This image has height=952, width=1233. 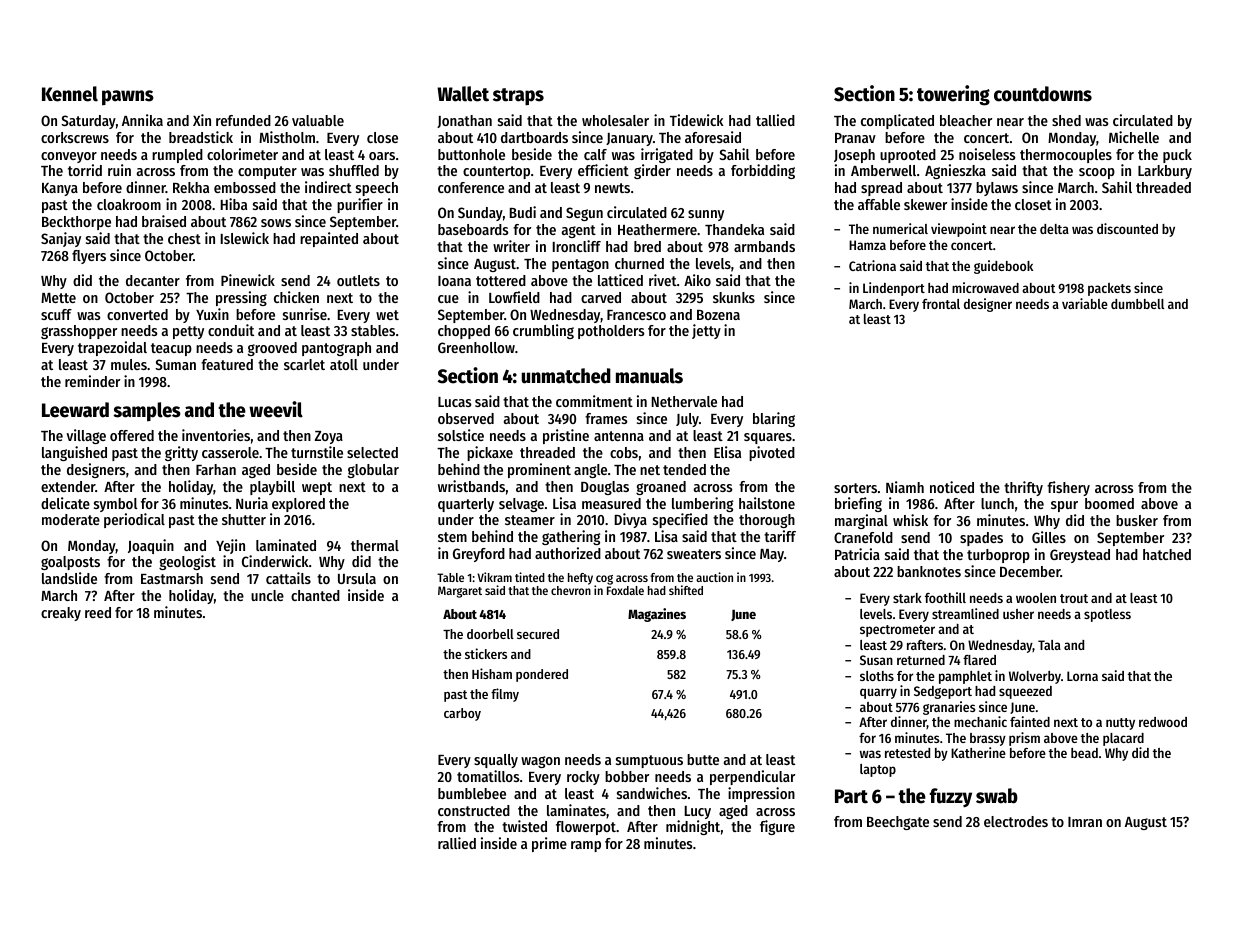 I want to click on rallied, so click(x=457, y=843).
